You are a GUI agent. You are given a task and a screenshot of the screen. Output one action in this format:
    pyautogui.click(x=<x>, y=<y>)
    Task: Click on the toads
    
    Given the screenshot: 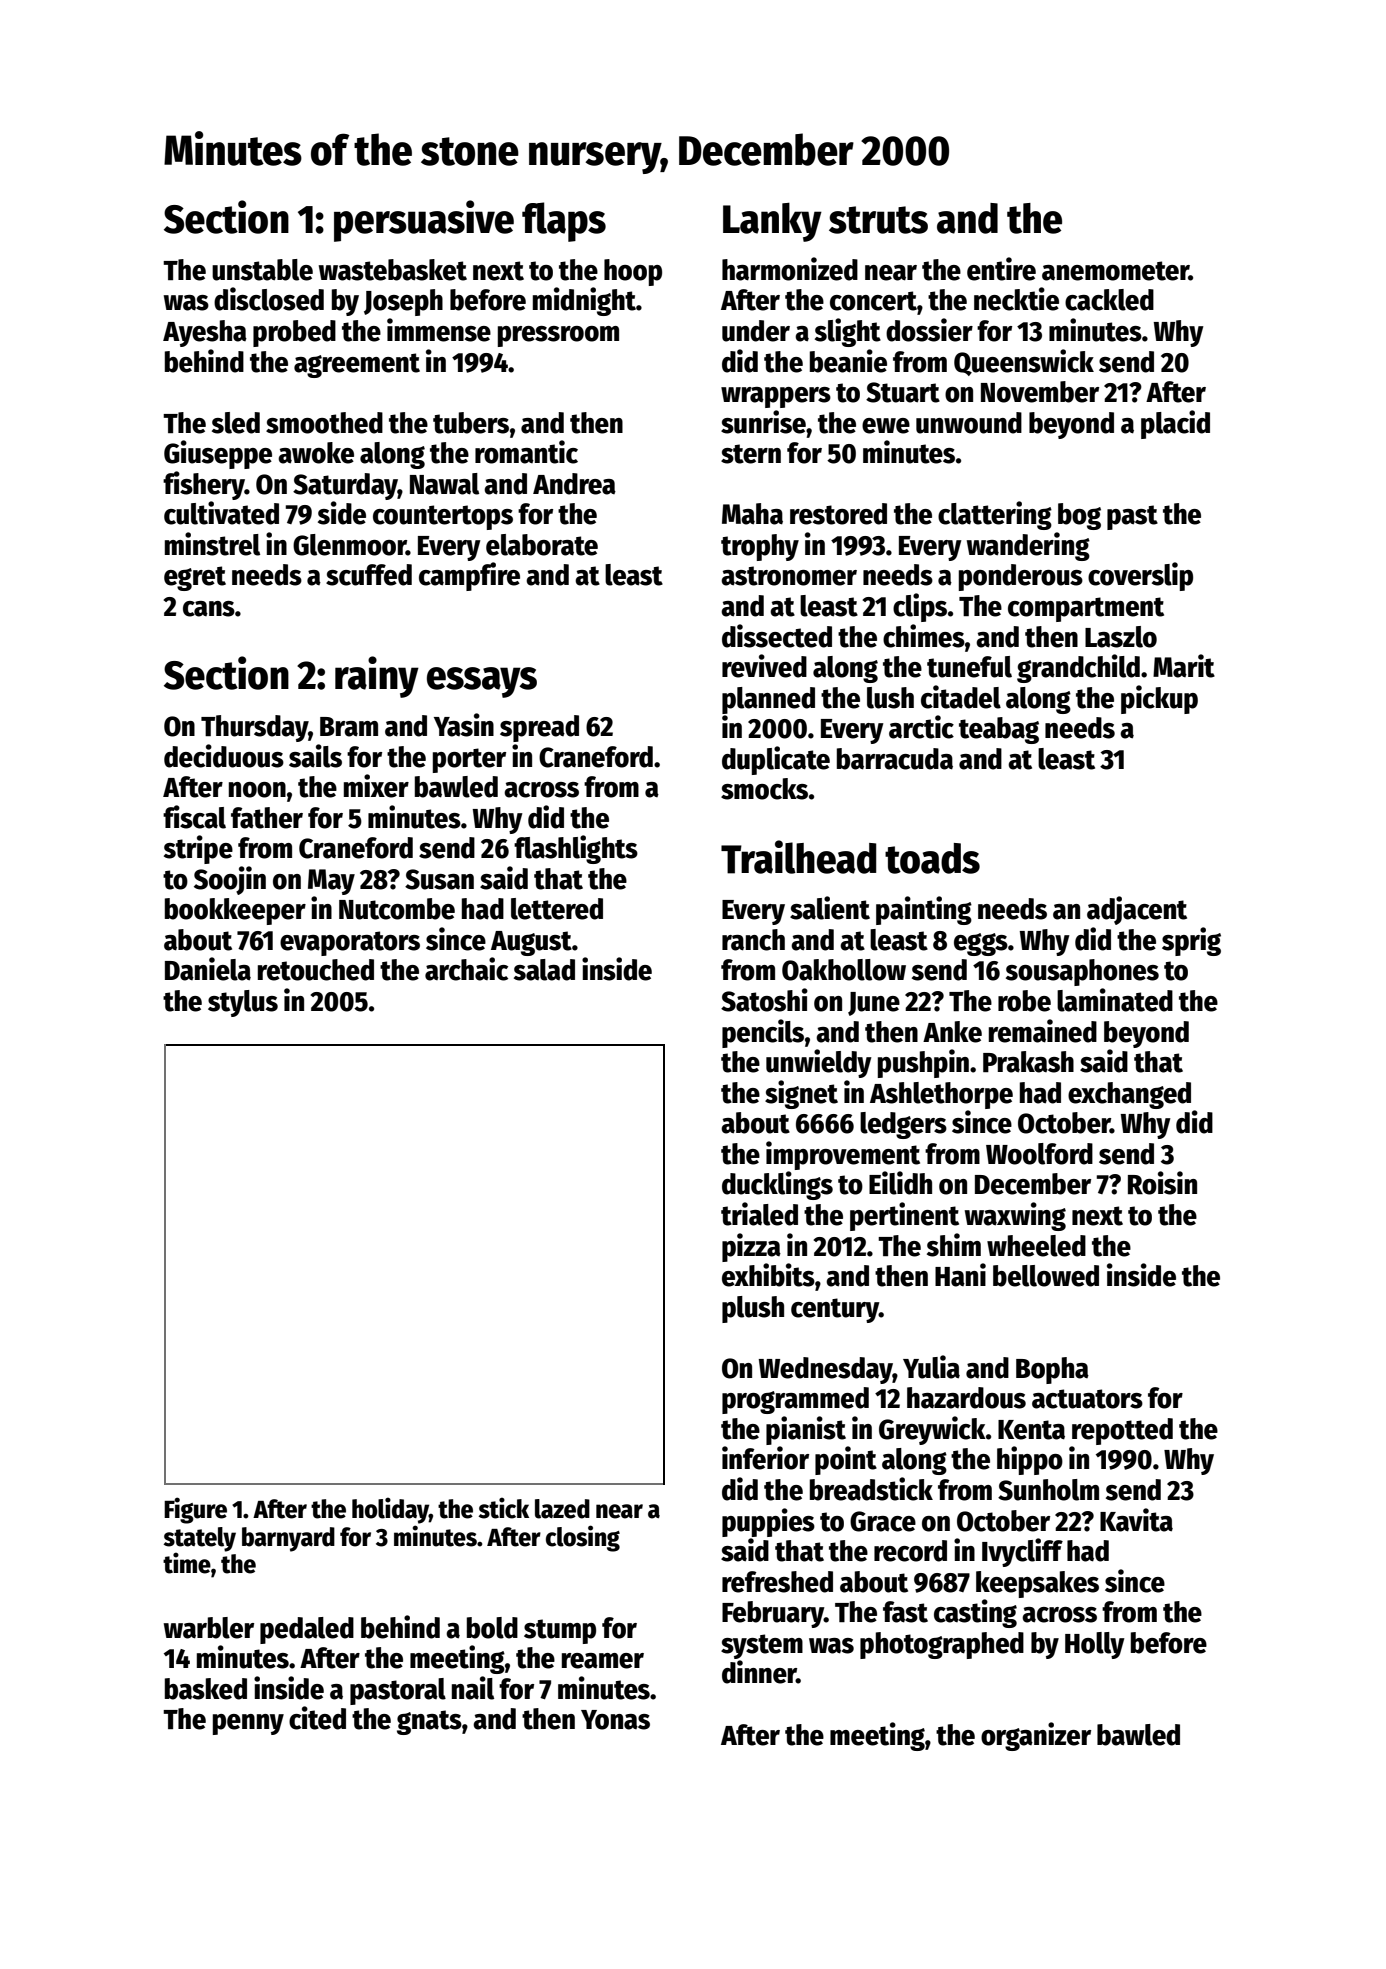 What is the action you would take?
    pyautogui.click(x=932, y=858)
